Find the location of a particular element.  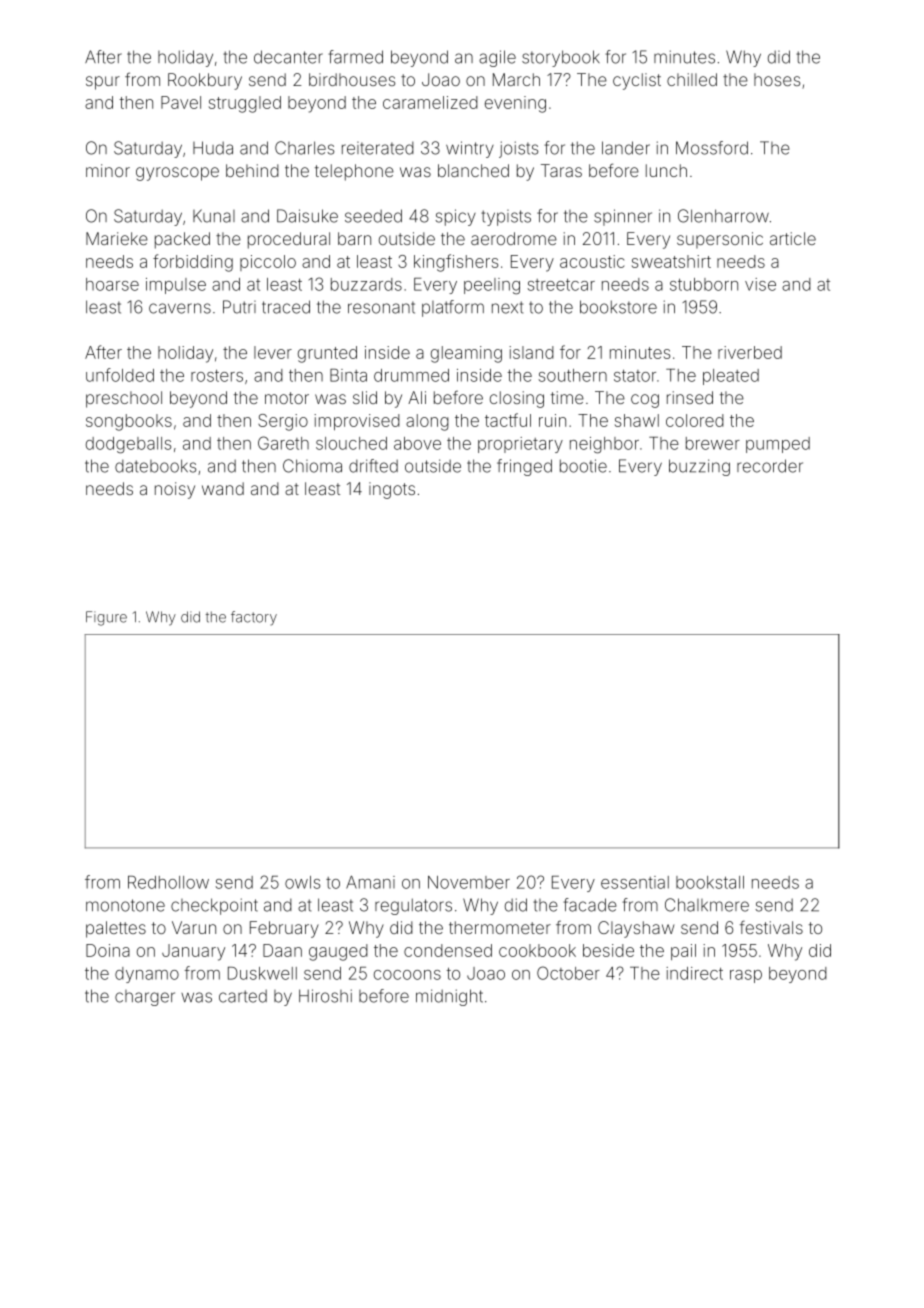

farmed is located at coordinates (355, 57).
